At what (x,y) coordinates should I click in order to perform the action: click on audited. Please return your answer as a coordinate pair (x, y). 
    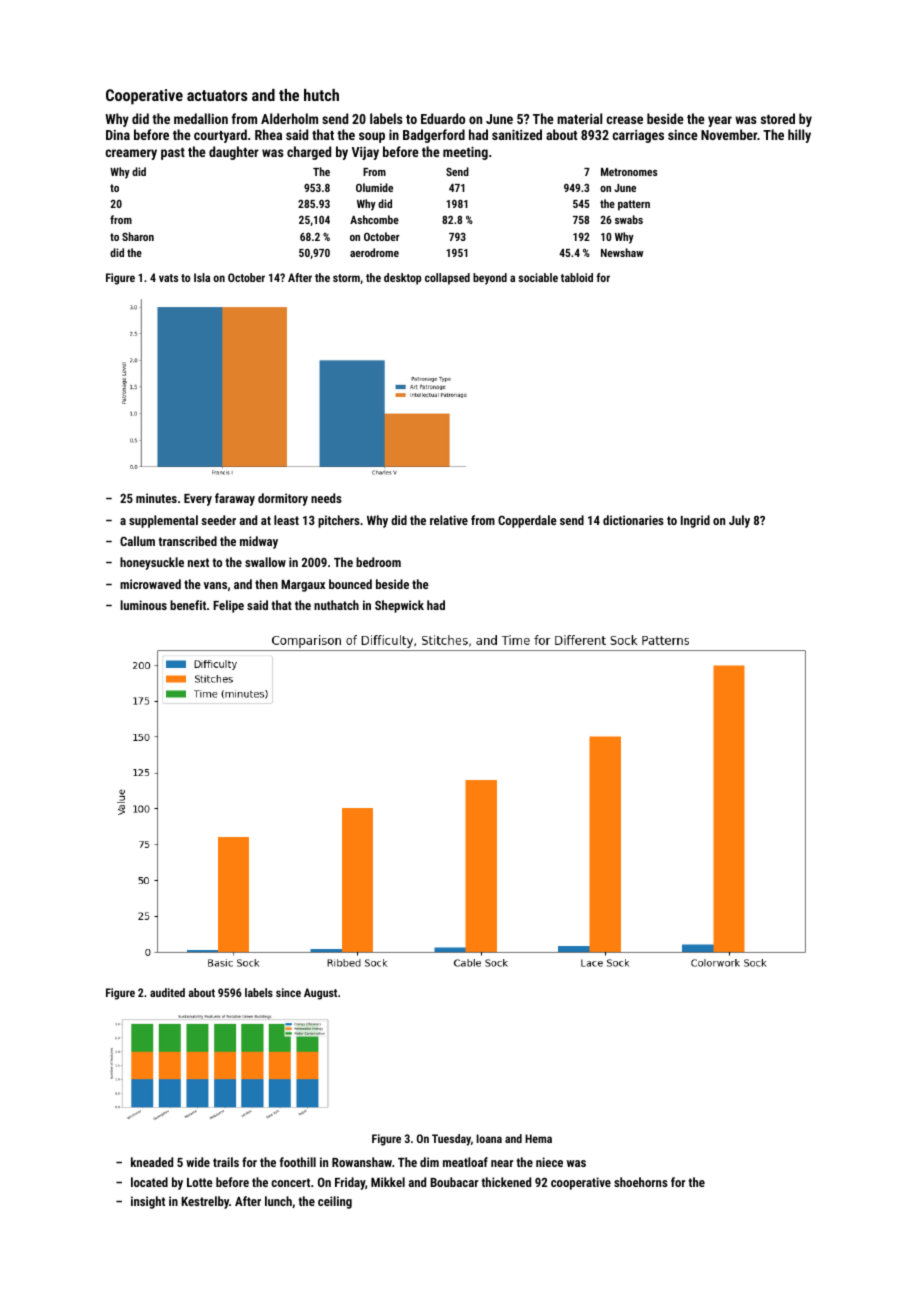
    Looking at the image, I should click on (167, 992).
